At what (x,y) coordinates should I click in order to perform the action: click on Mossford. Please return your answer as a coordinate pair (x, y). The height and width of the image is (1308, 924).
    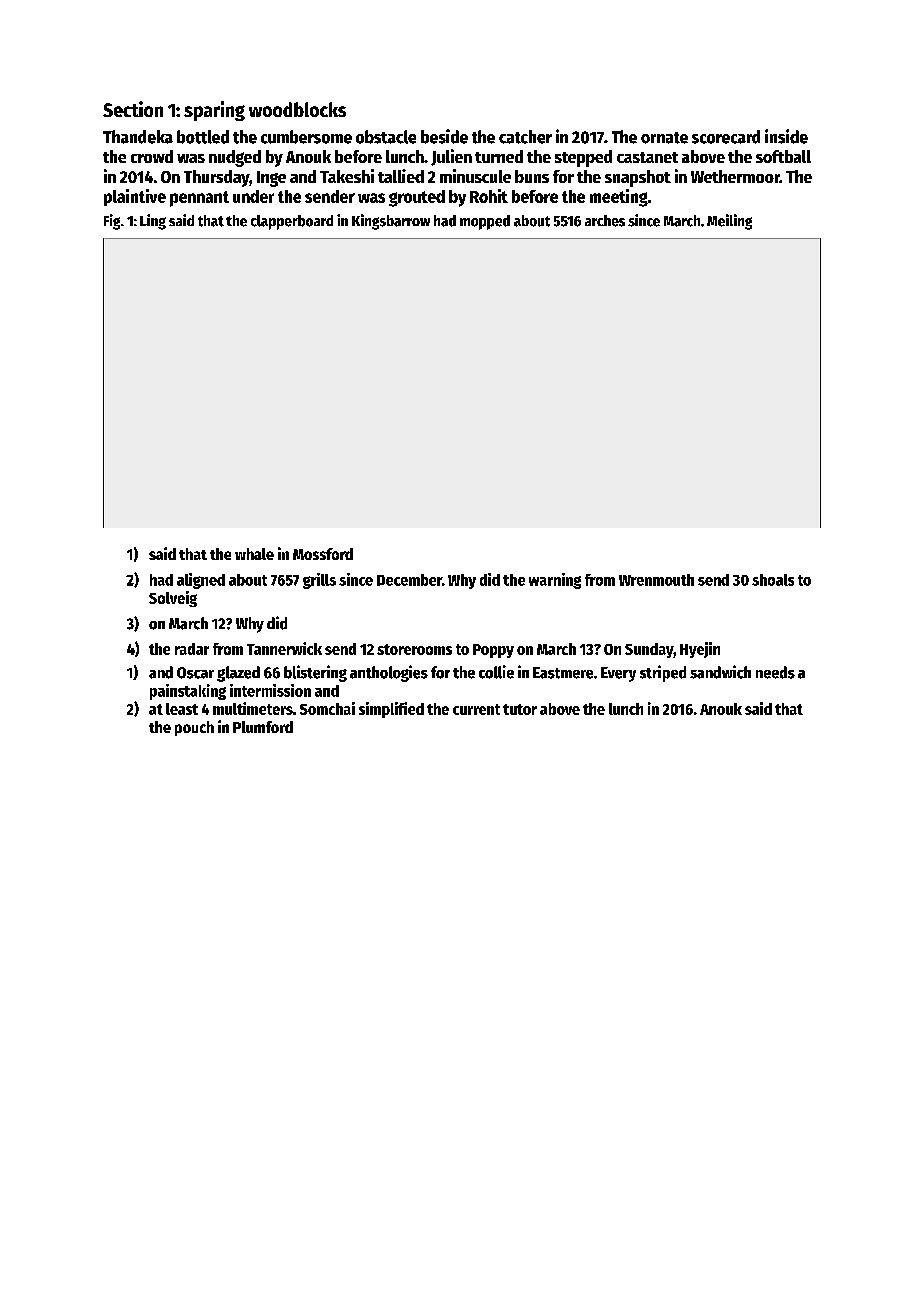
    Looking at the image, I should click on (323, 554).
